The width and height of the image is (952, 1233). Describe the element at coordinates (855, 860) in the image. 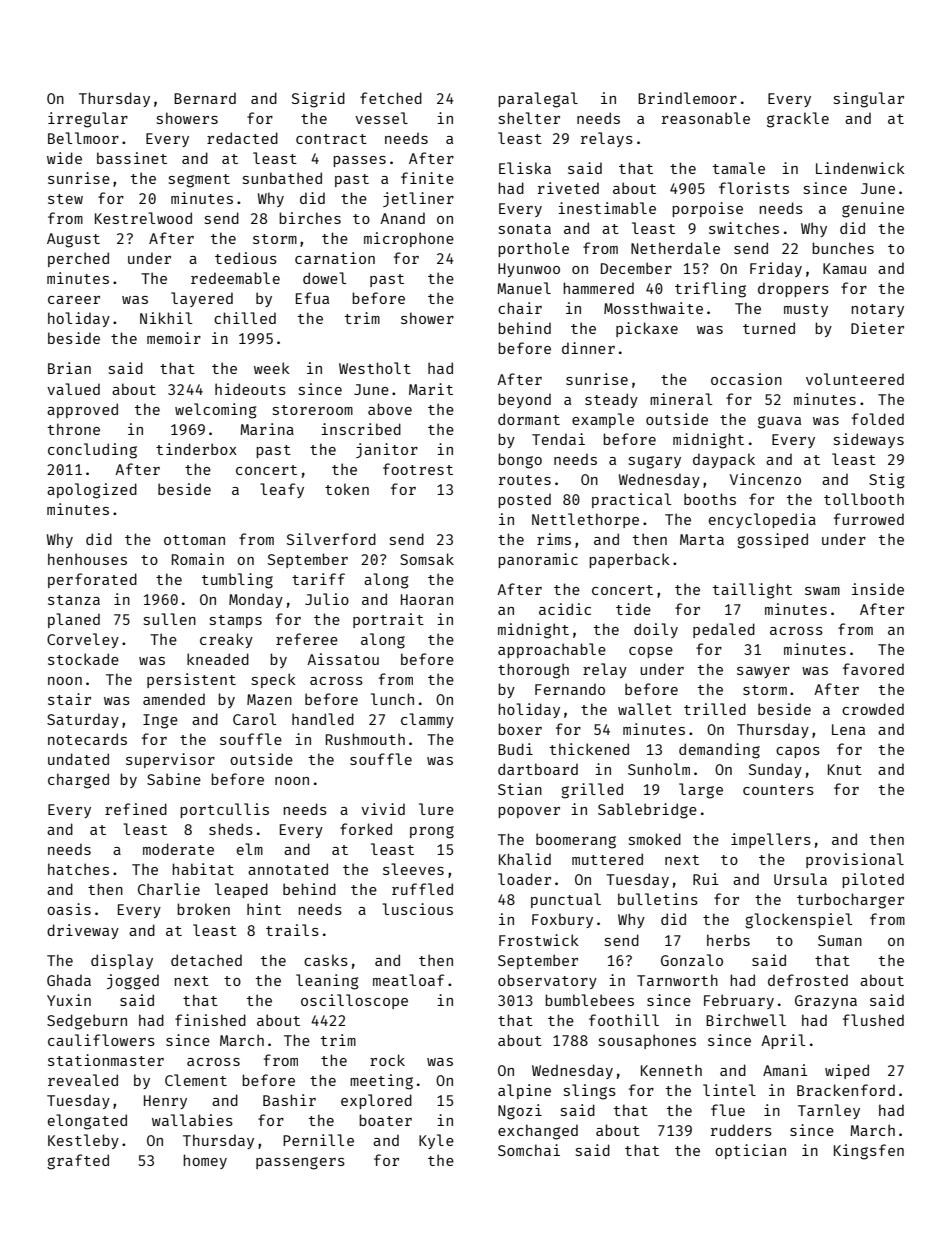

I see `provisional` at that location.
